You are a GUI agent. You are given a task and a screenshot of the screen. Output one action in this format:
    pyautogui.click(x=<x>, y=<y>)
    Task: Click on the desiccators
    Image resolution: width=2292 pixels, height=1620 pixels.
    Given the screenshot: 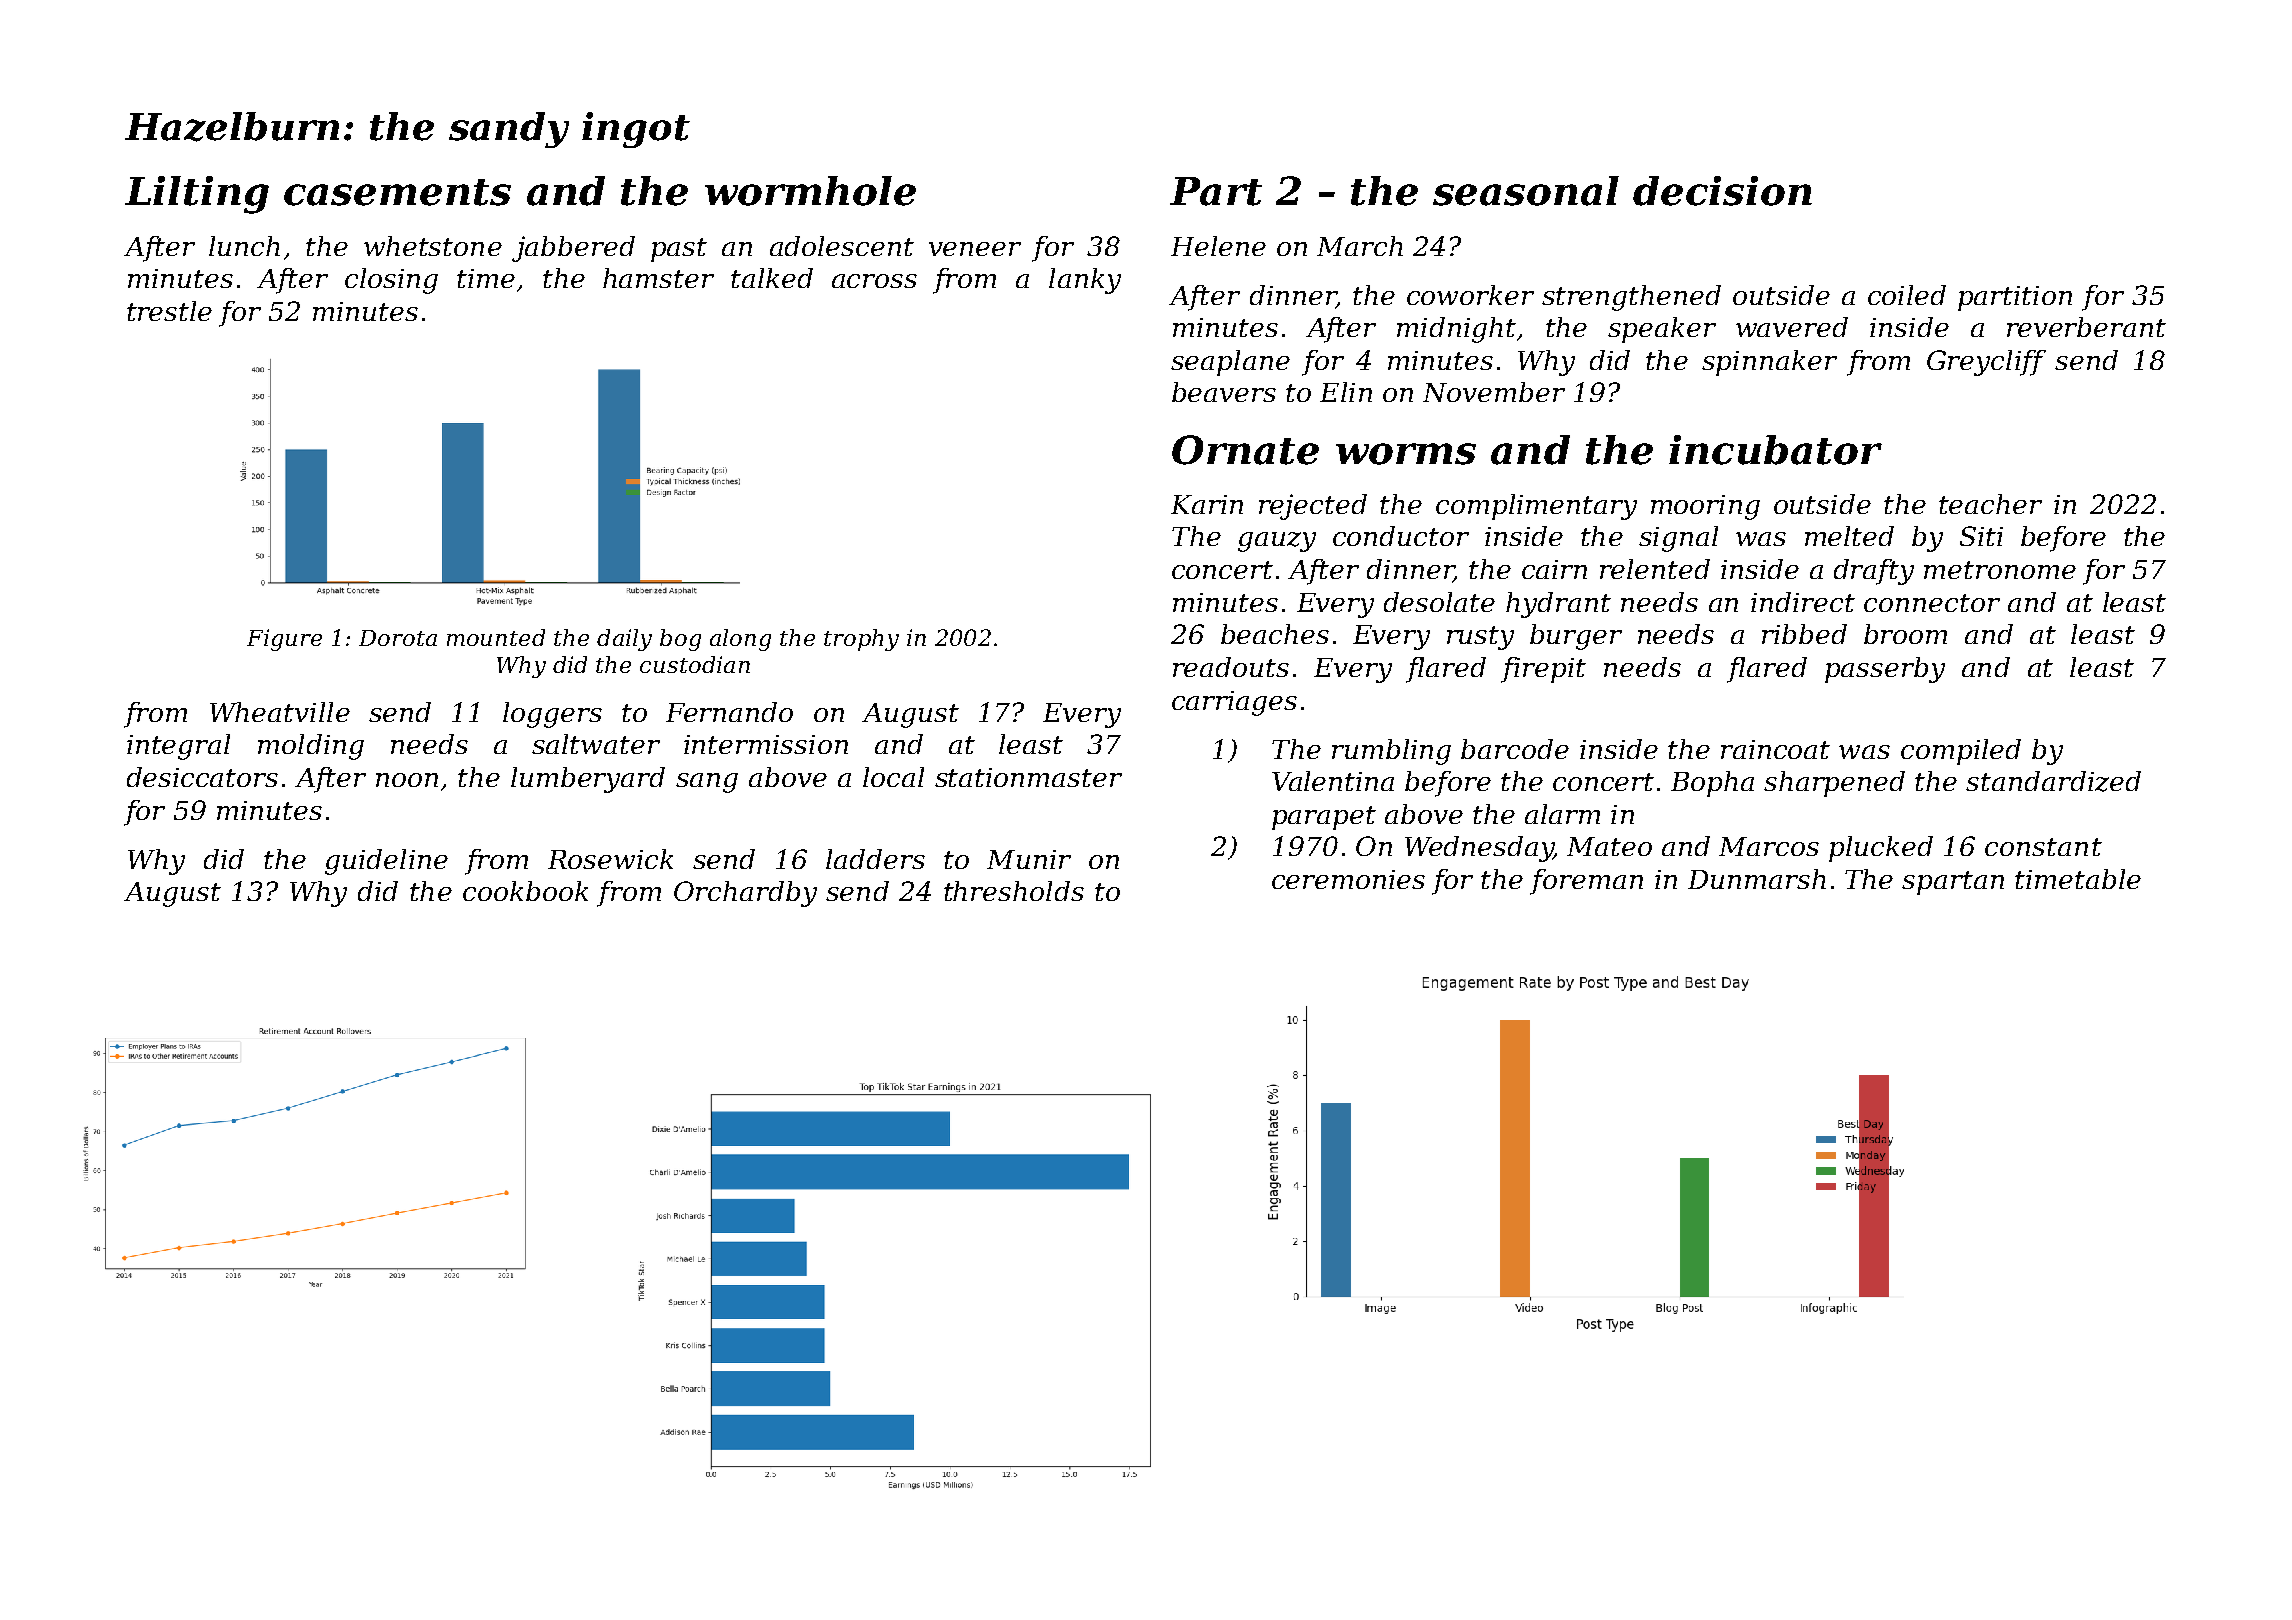 What is the action you would take?
    pyautogui.click(x=202, y=777)
